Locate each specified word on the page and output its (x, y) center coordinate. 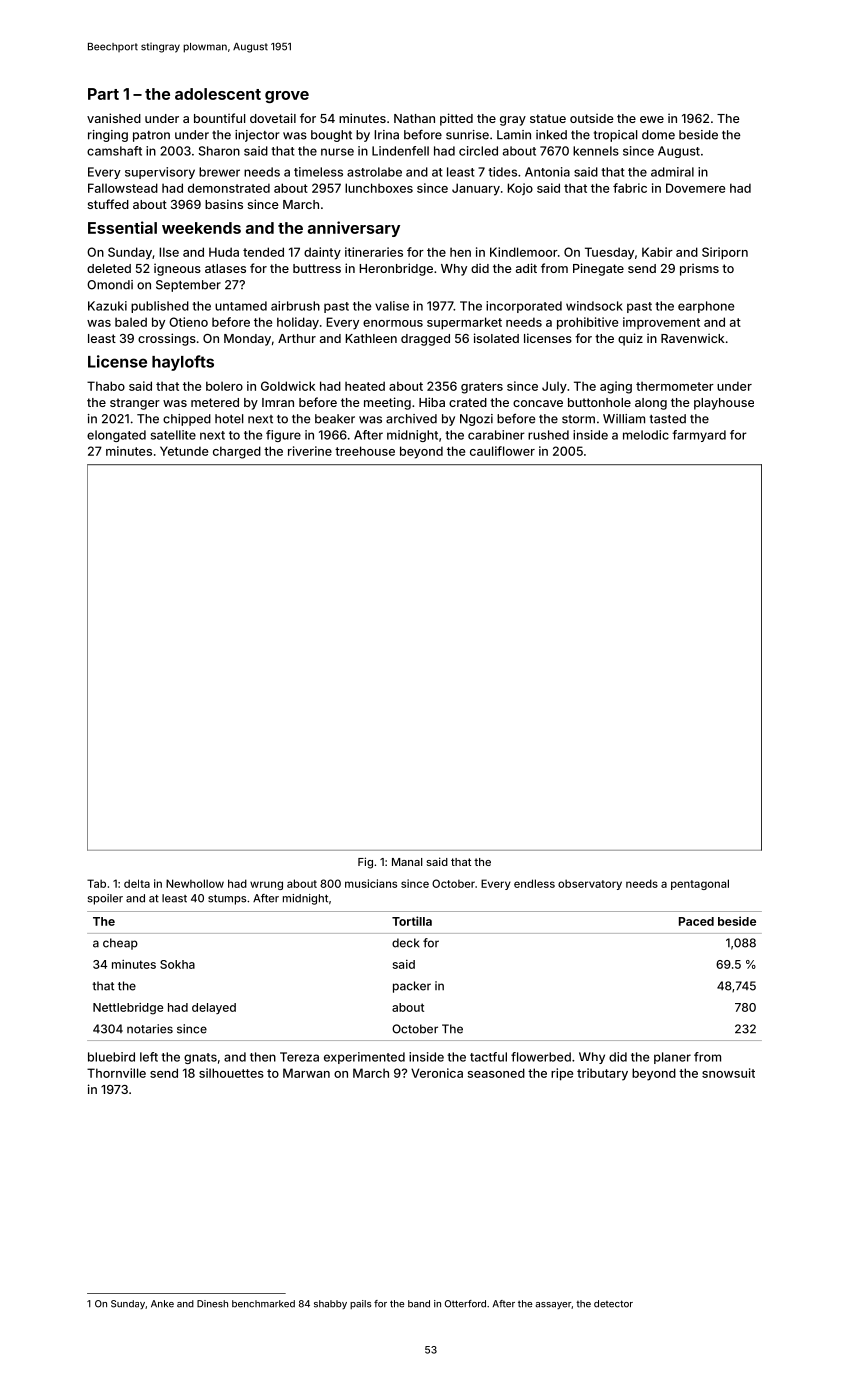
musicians (371, 883)
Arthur (297, 338)
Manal (407, 862)
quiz (630, 339)
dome (658, 135)
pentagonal (700, 884)
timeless (318, 172)
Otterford (465, 1304)
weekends (201, 228)
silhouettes (231, 1073)
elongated (116, 436)
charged (237, 452)
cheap (120, 944)
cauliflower (502, 451)
